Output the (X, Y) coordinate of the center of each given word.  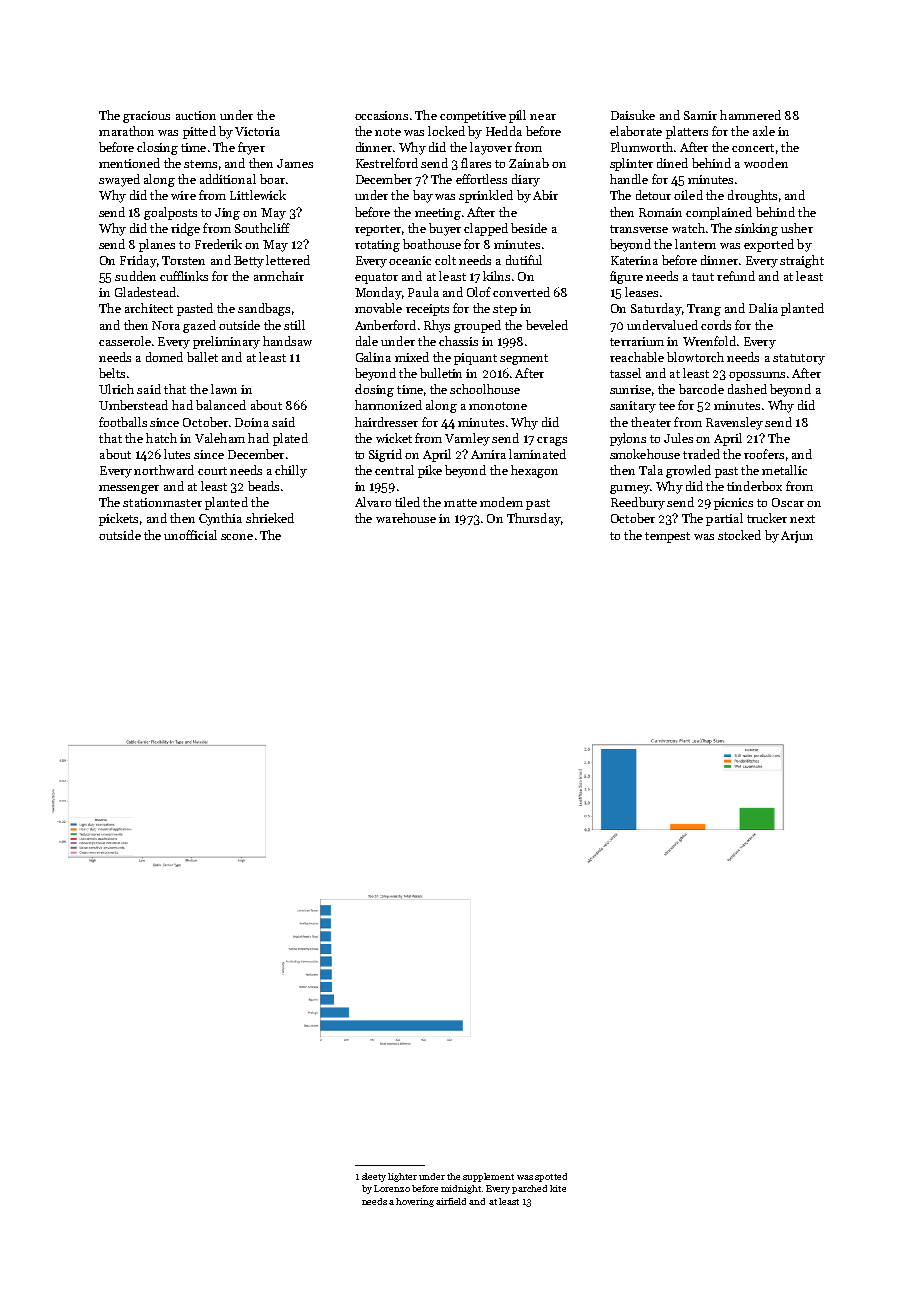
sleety (374, 1177)
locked (446, 131)
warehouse (406, 518)
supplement (488, 1177)
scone (237, 537)
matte (460, 503)
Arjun (797, 537)
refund (736, 276)
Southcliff (262, 228)
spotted (551, 1177)
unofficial (190, 535)
